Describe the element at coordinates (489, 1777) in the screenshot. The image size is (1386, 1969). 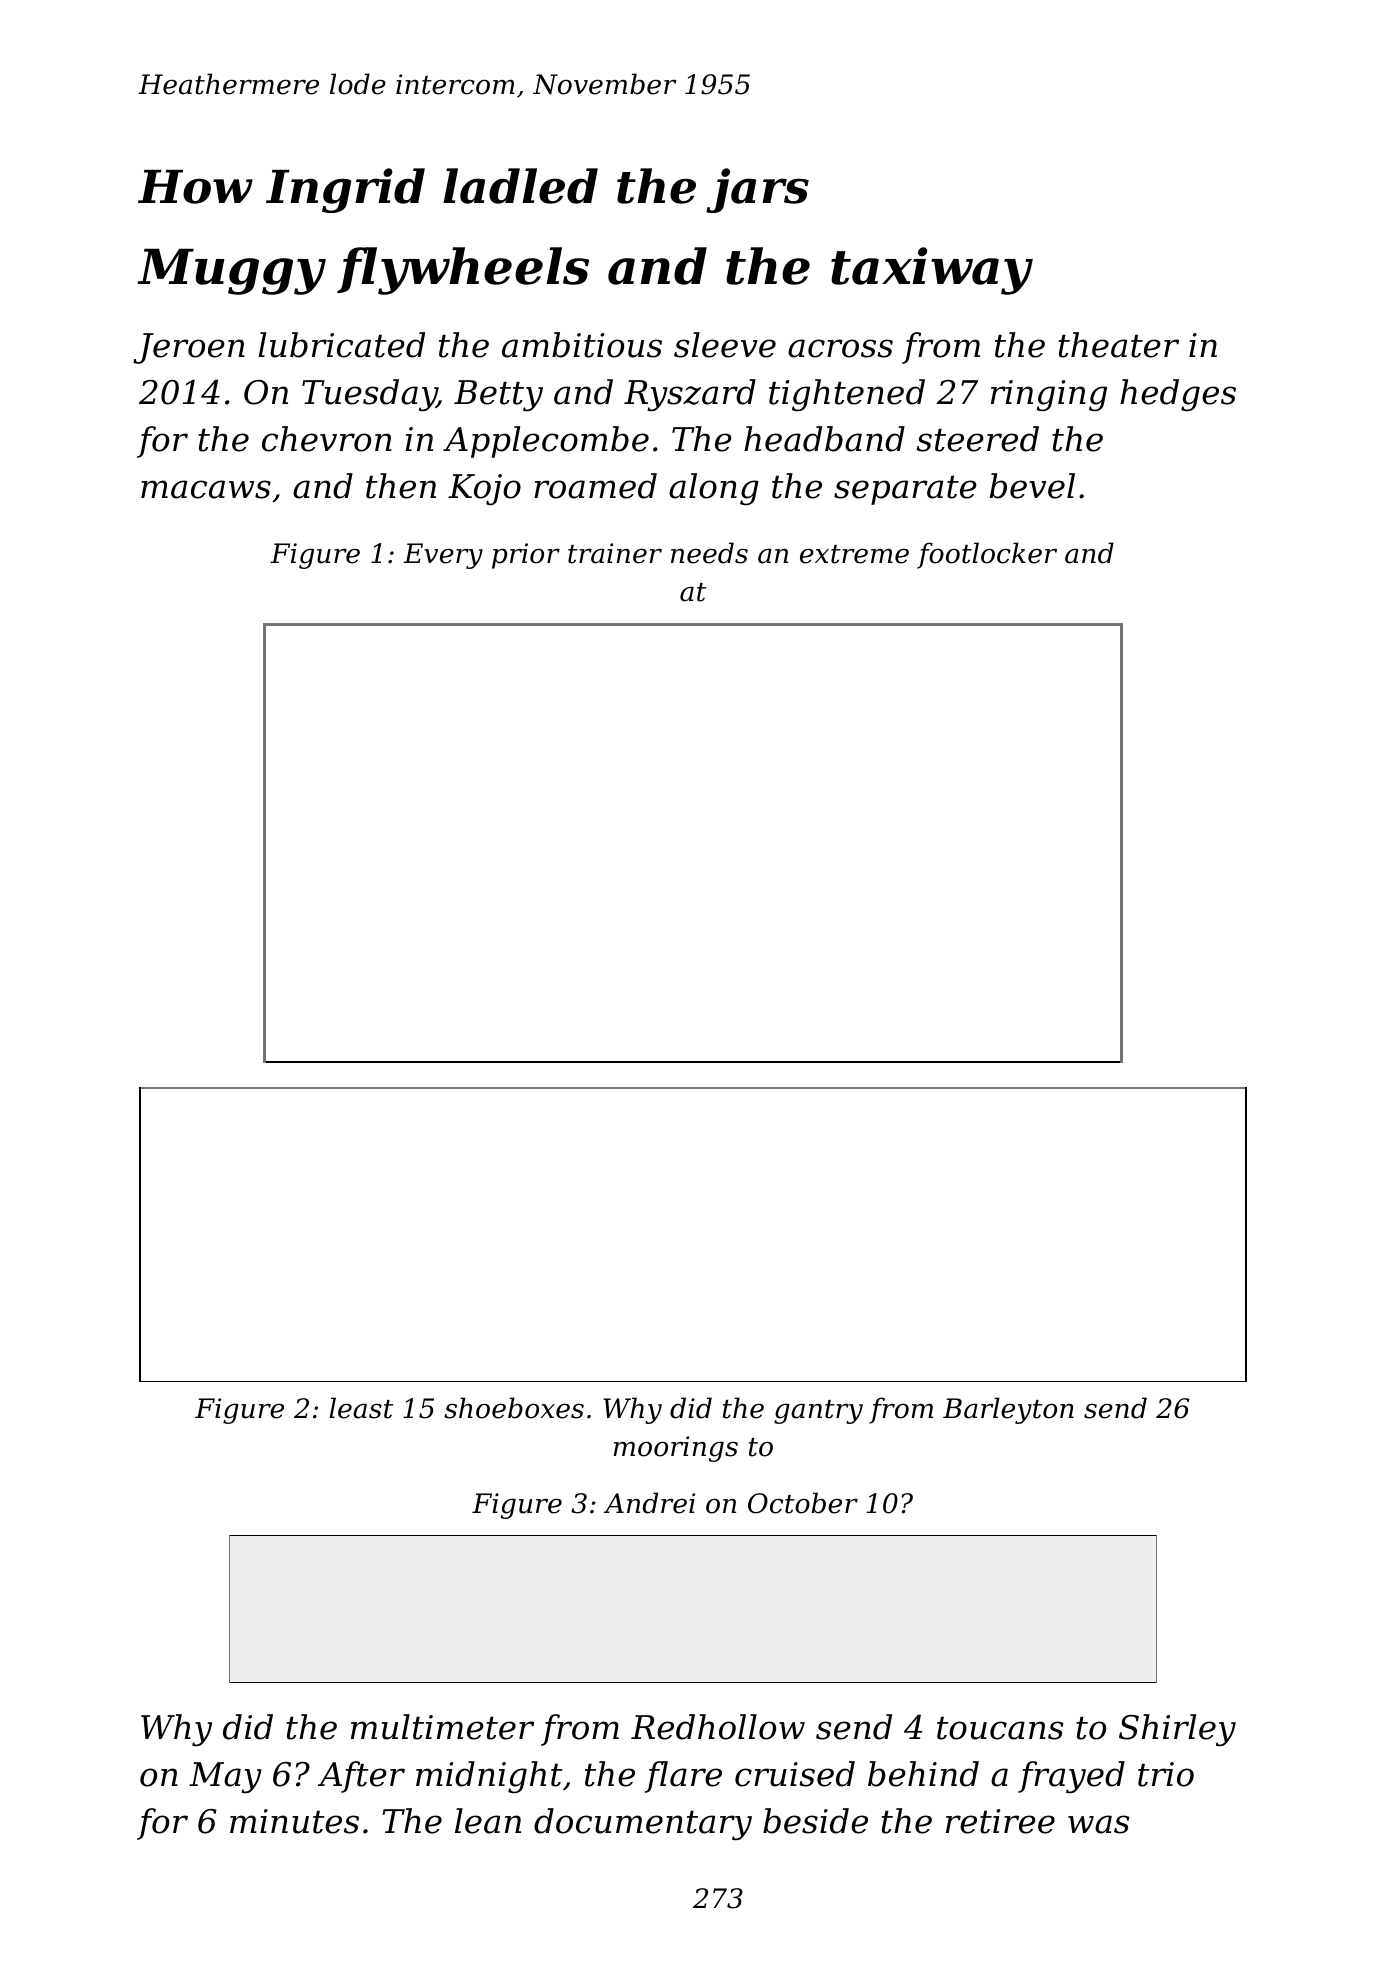
I see `midnight` at that location.
